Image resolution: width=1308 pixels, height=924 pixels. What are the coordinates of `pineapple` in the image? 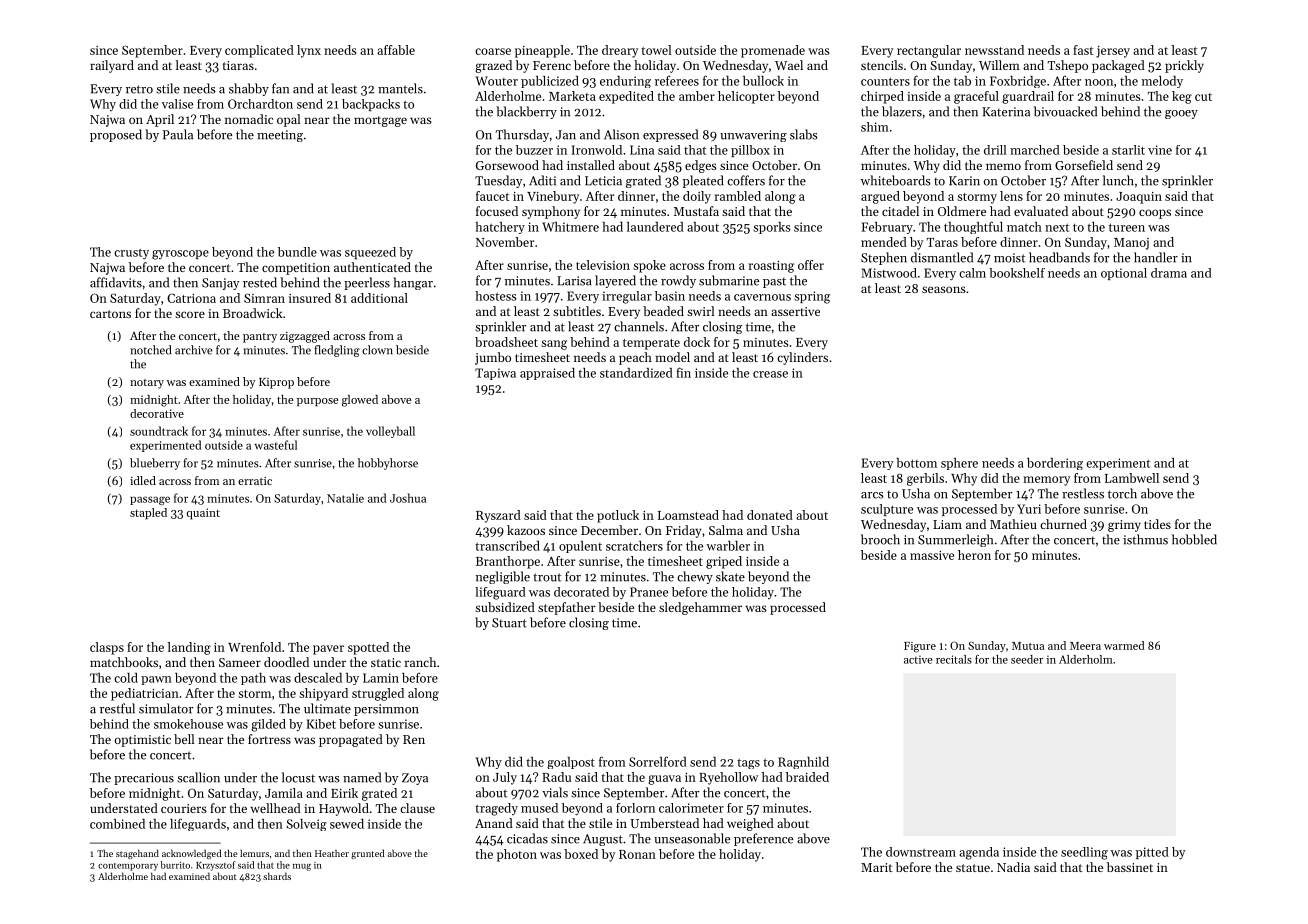 It's located at (542, 51).
